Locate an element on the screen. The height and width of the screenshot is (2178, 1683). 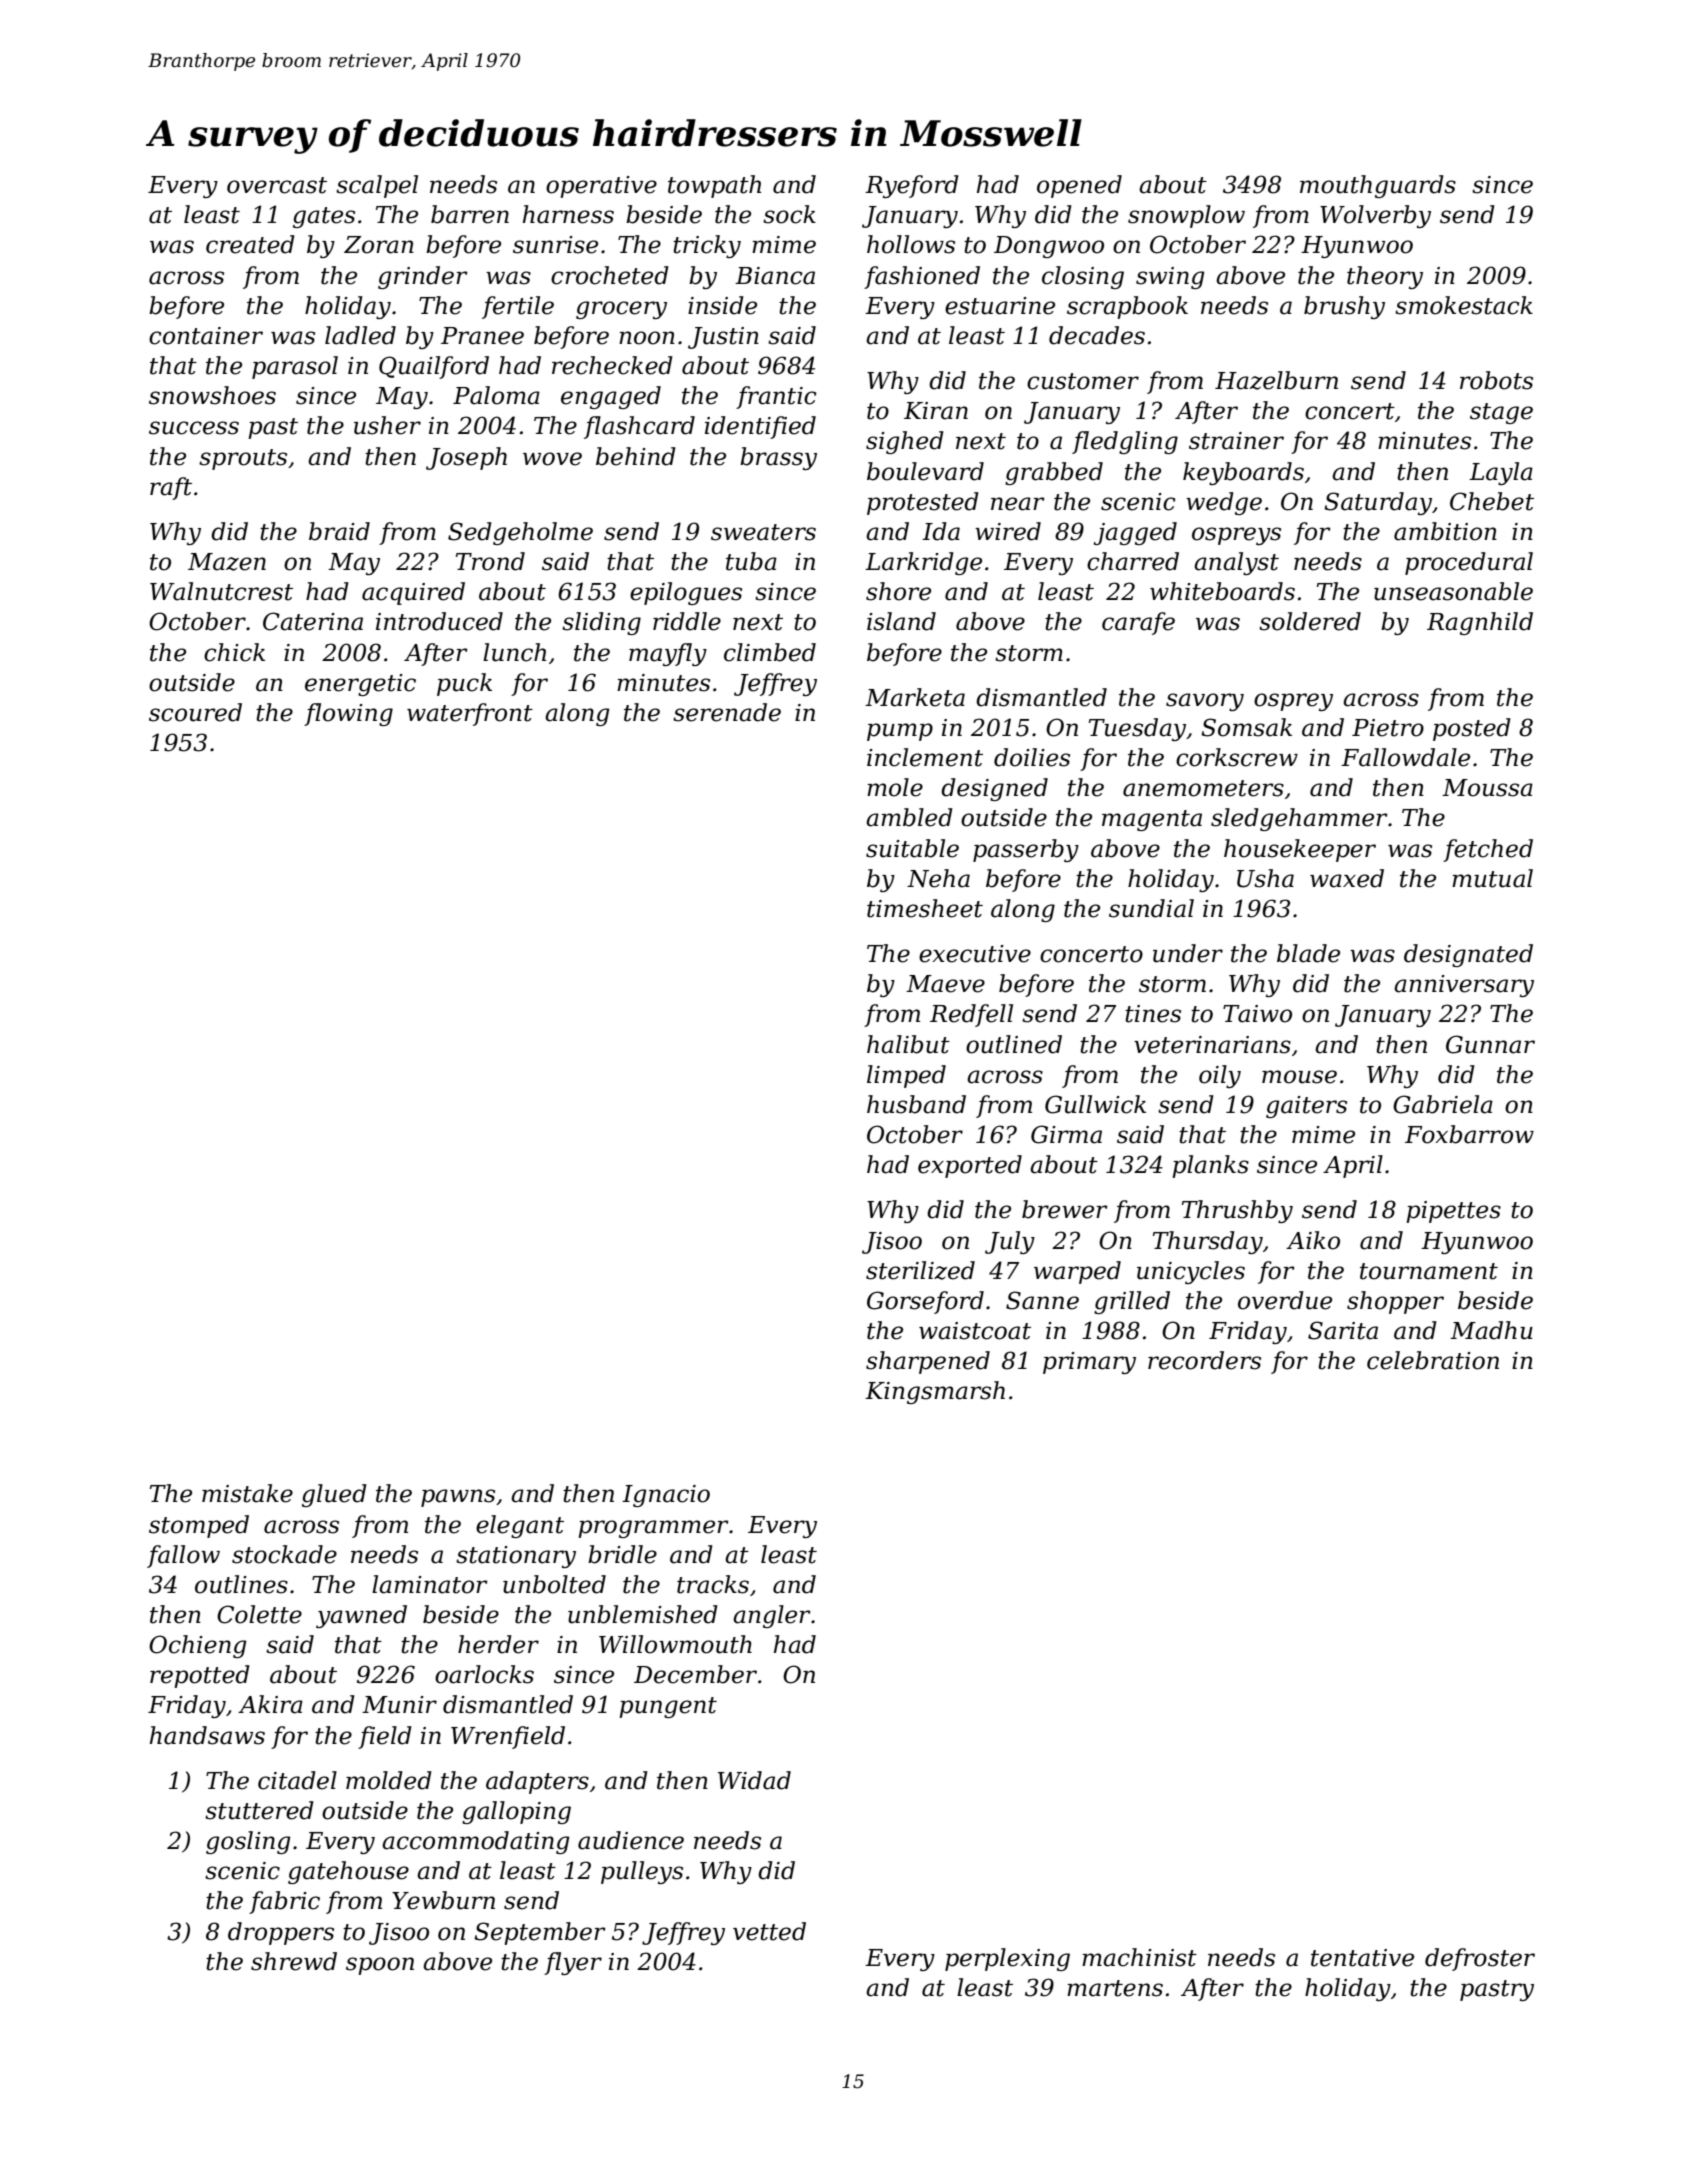
tracks is located at coordinates (713, 1584).
